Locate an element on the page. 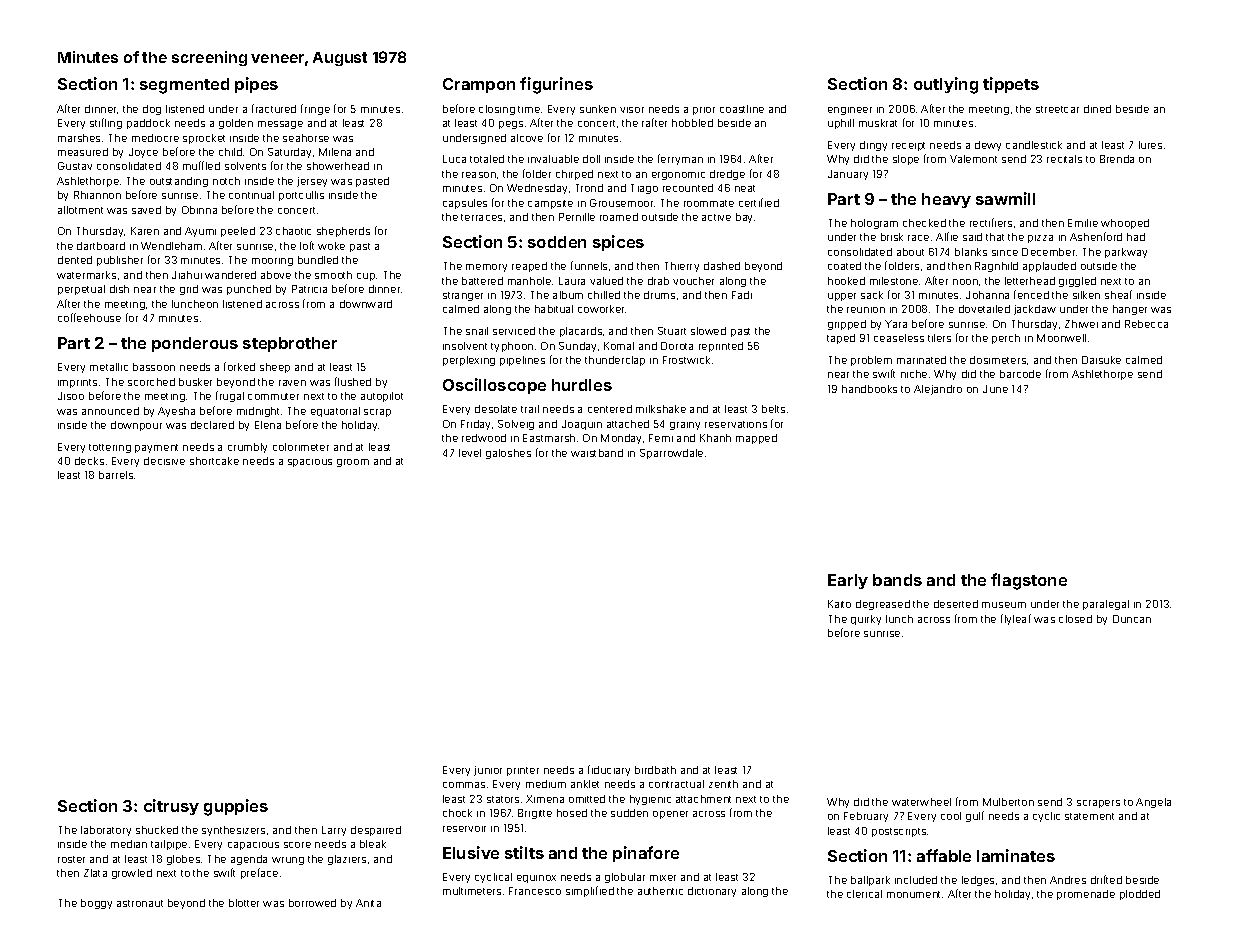  showerhead is located at coordinates (338, 166).
